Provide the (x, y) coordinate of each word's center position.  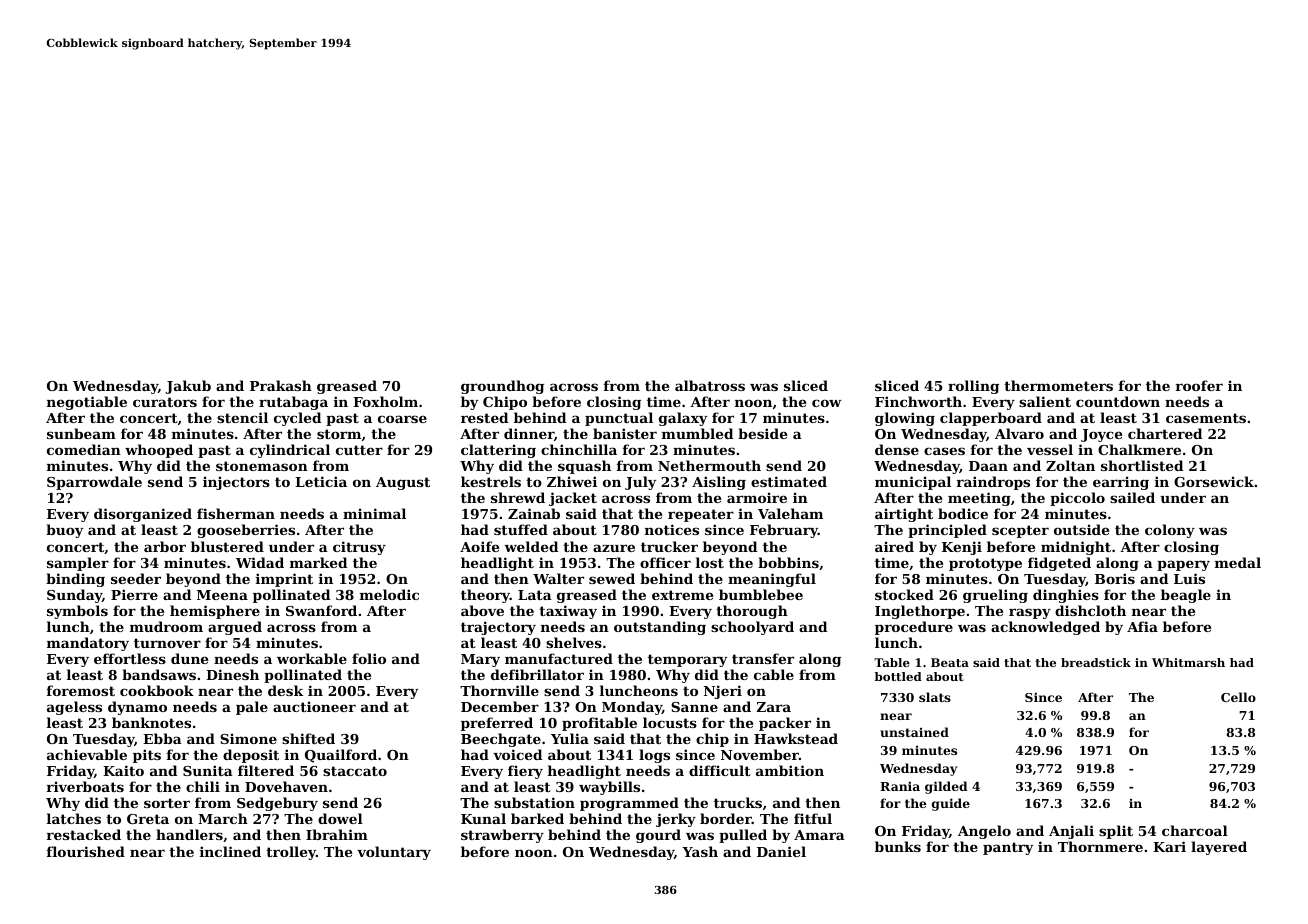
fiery (525, 772)
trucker (669, 546)
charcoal (1195, 830)
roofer (1199, 385)
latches (74, 818)
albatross (710, 385)
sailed (1132, 497)
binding (75, 580)
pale (252, 708)
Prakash (281, 385)
